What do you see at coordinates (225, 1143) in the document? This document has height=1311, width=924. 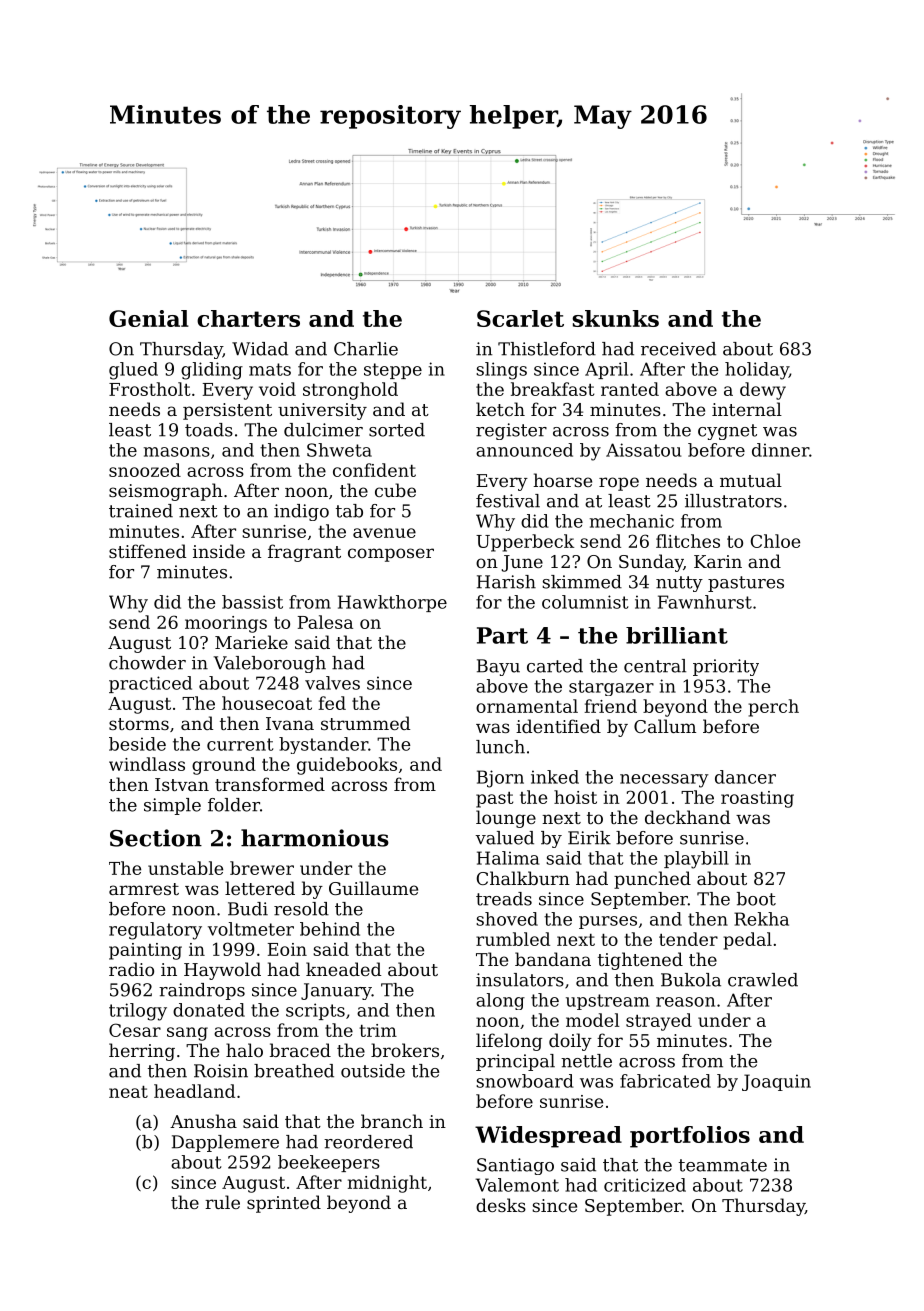 I see `Dapplemere` at bounding box center [225, 1143].
